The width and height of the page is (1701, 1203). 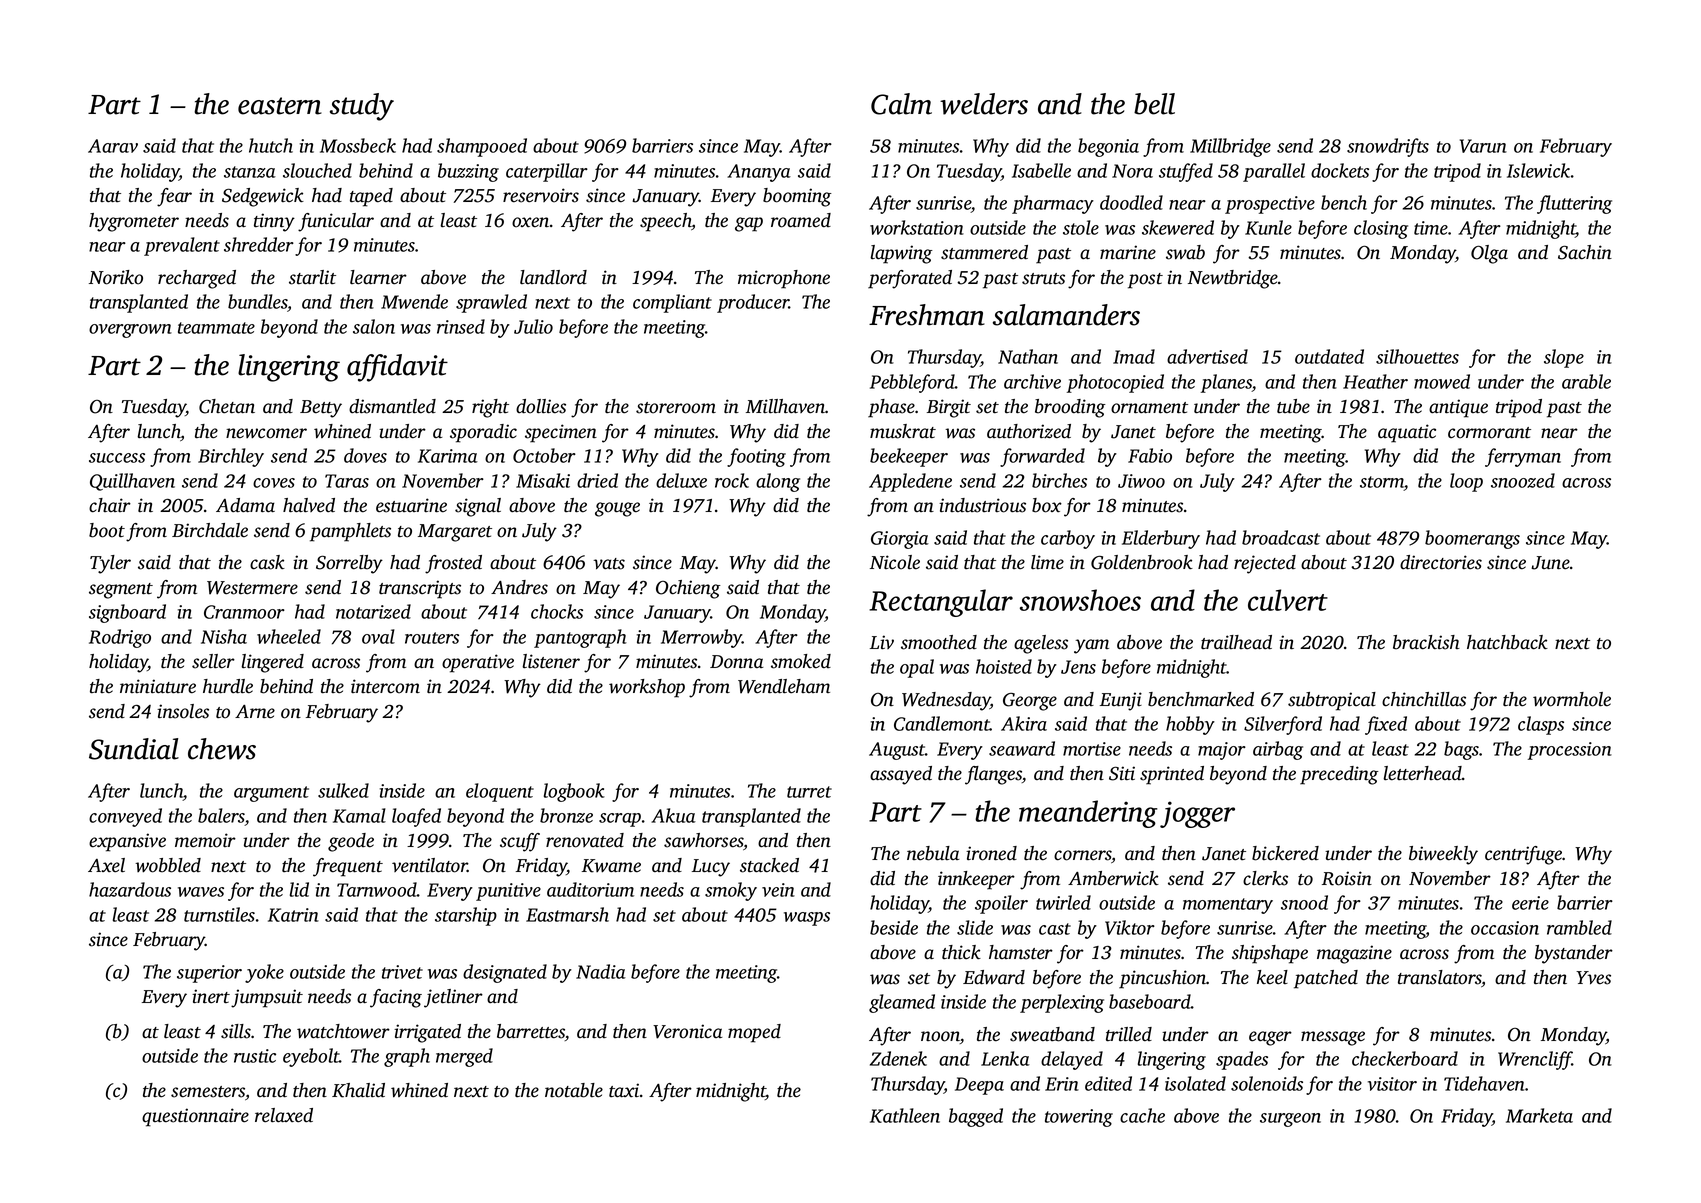 What do you see at coordinates (500, 792) in the page?
I see `eloquent` at bounding box center [500, 792].
